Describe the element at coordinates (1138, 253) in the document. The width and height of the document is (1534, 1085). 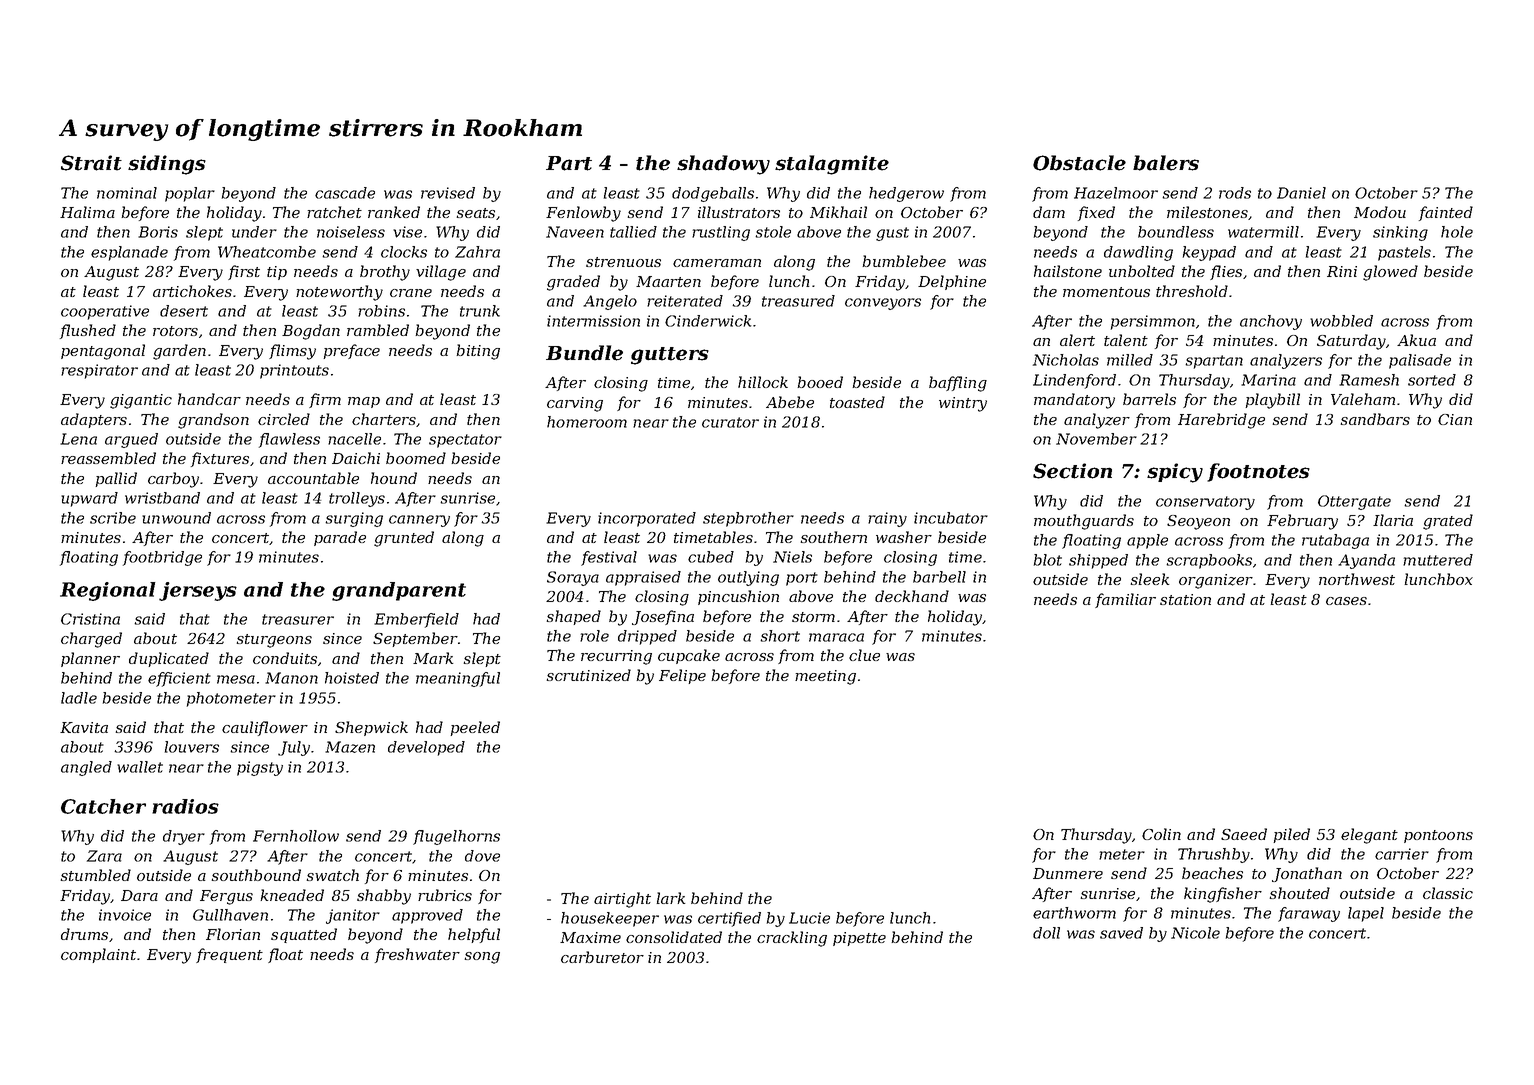
I see `dawdling` at that location.
